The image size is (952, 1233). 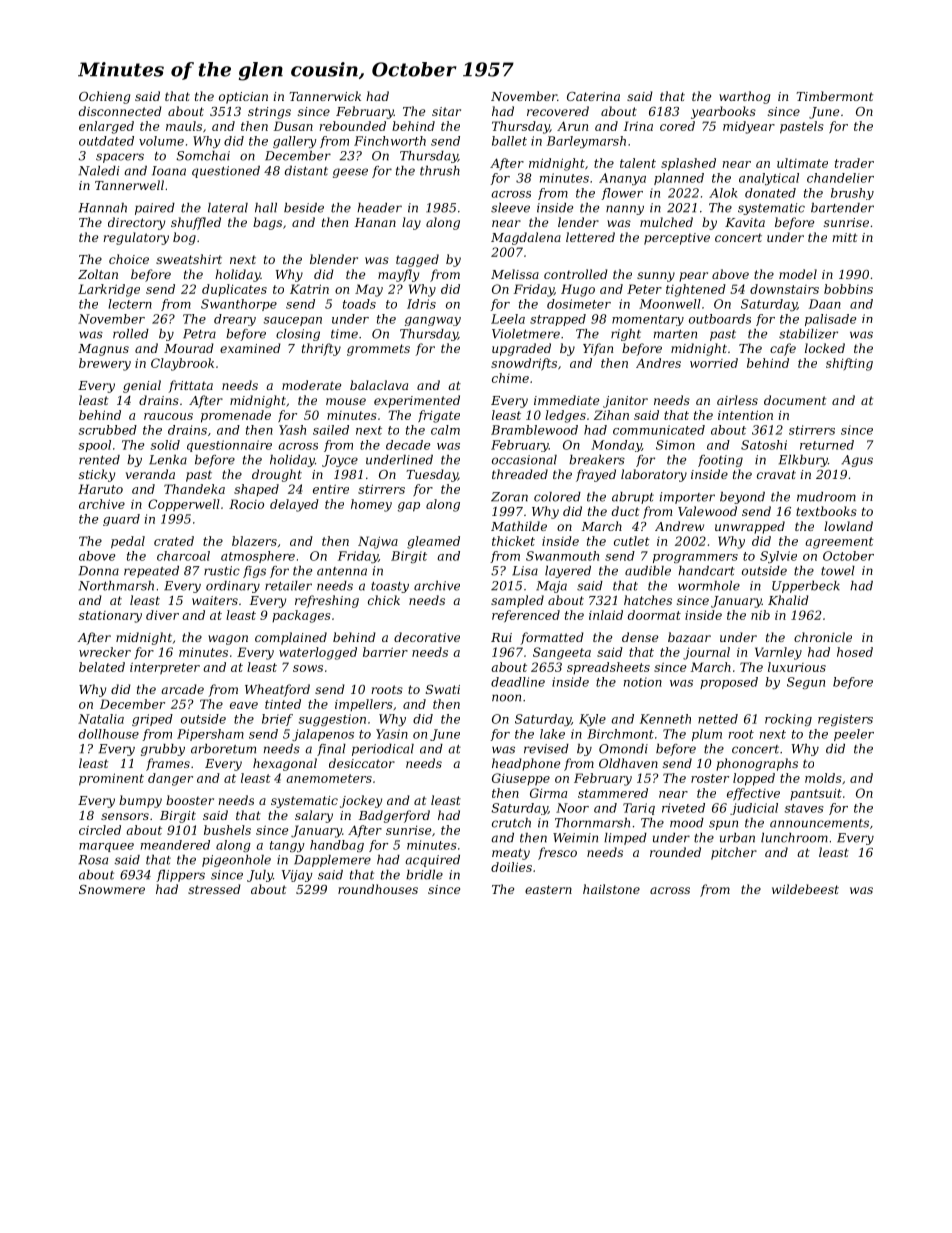 I want to click on Swati, so click(x=443, y=689).
